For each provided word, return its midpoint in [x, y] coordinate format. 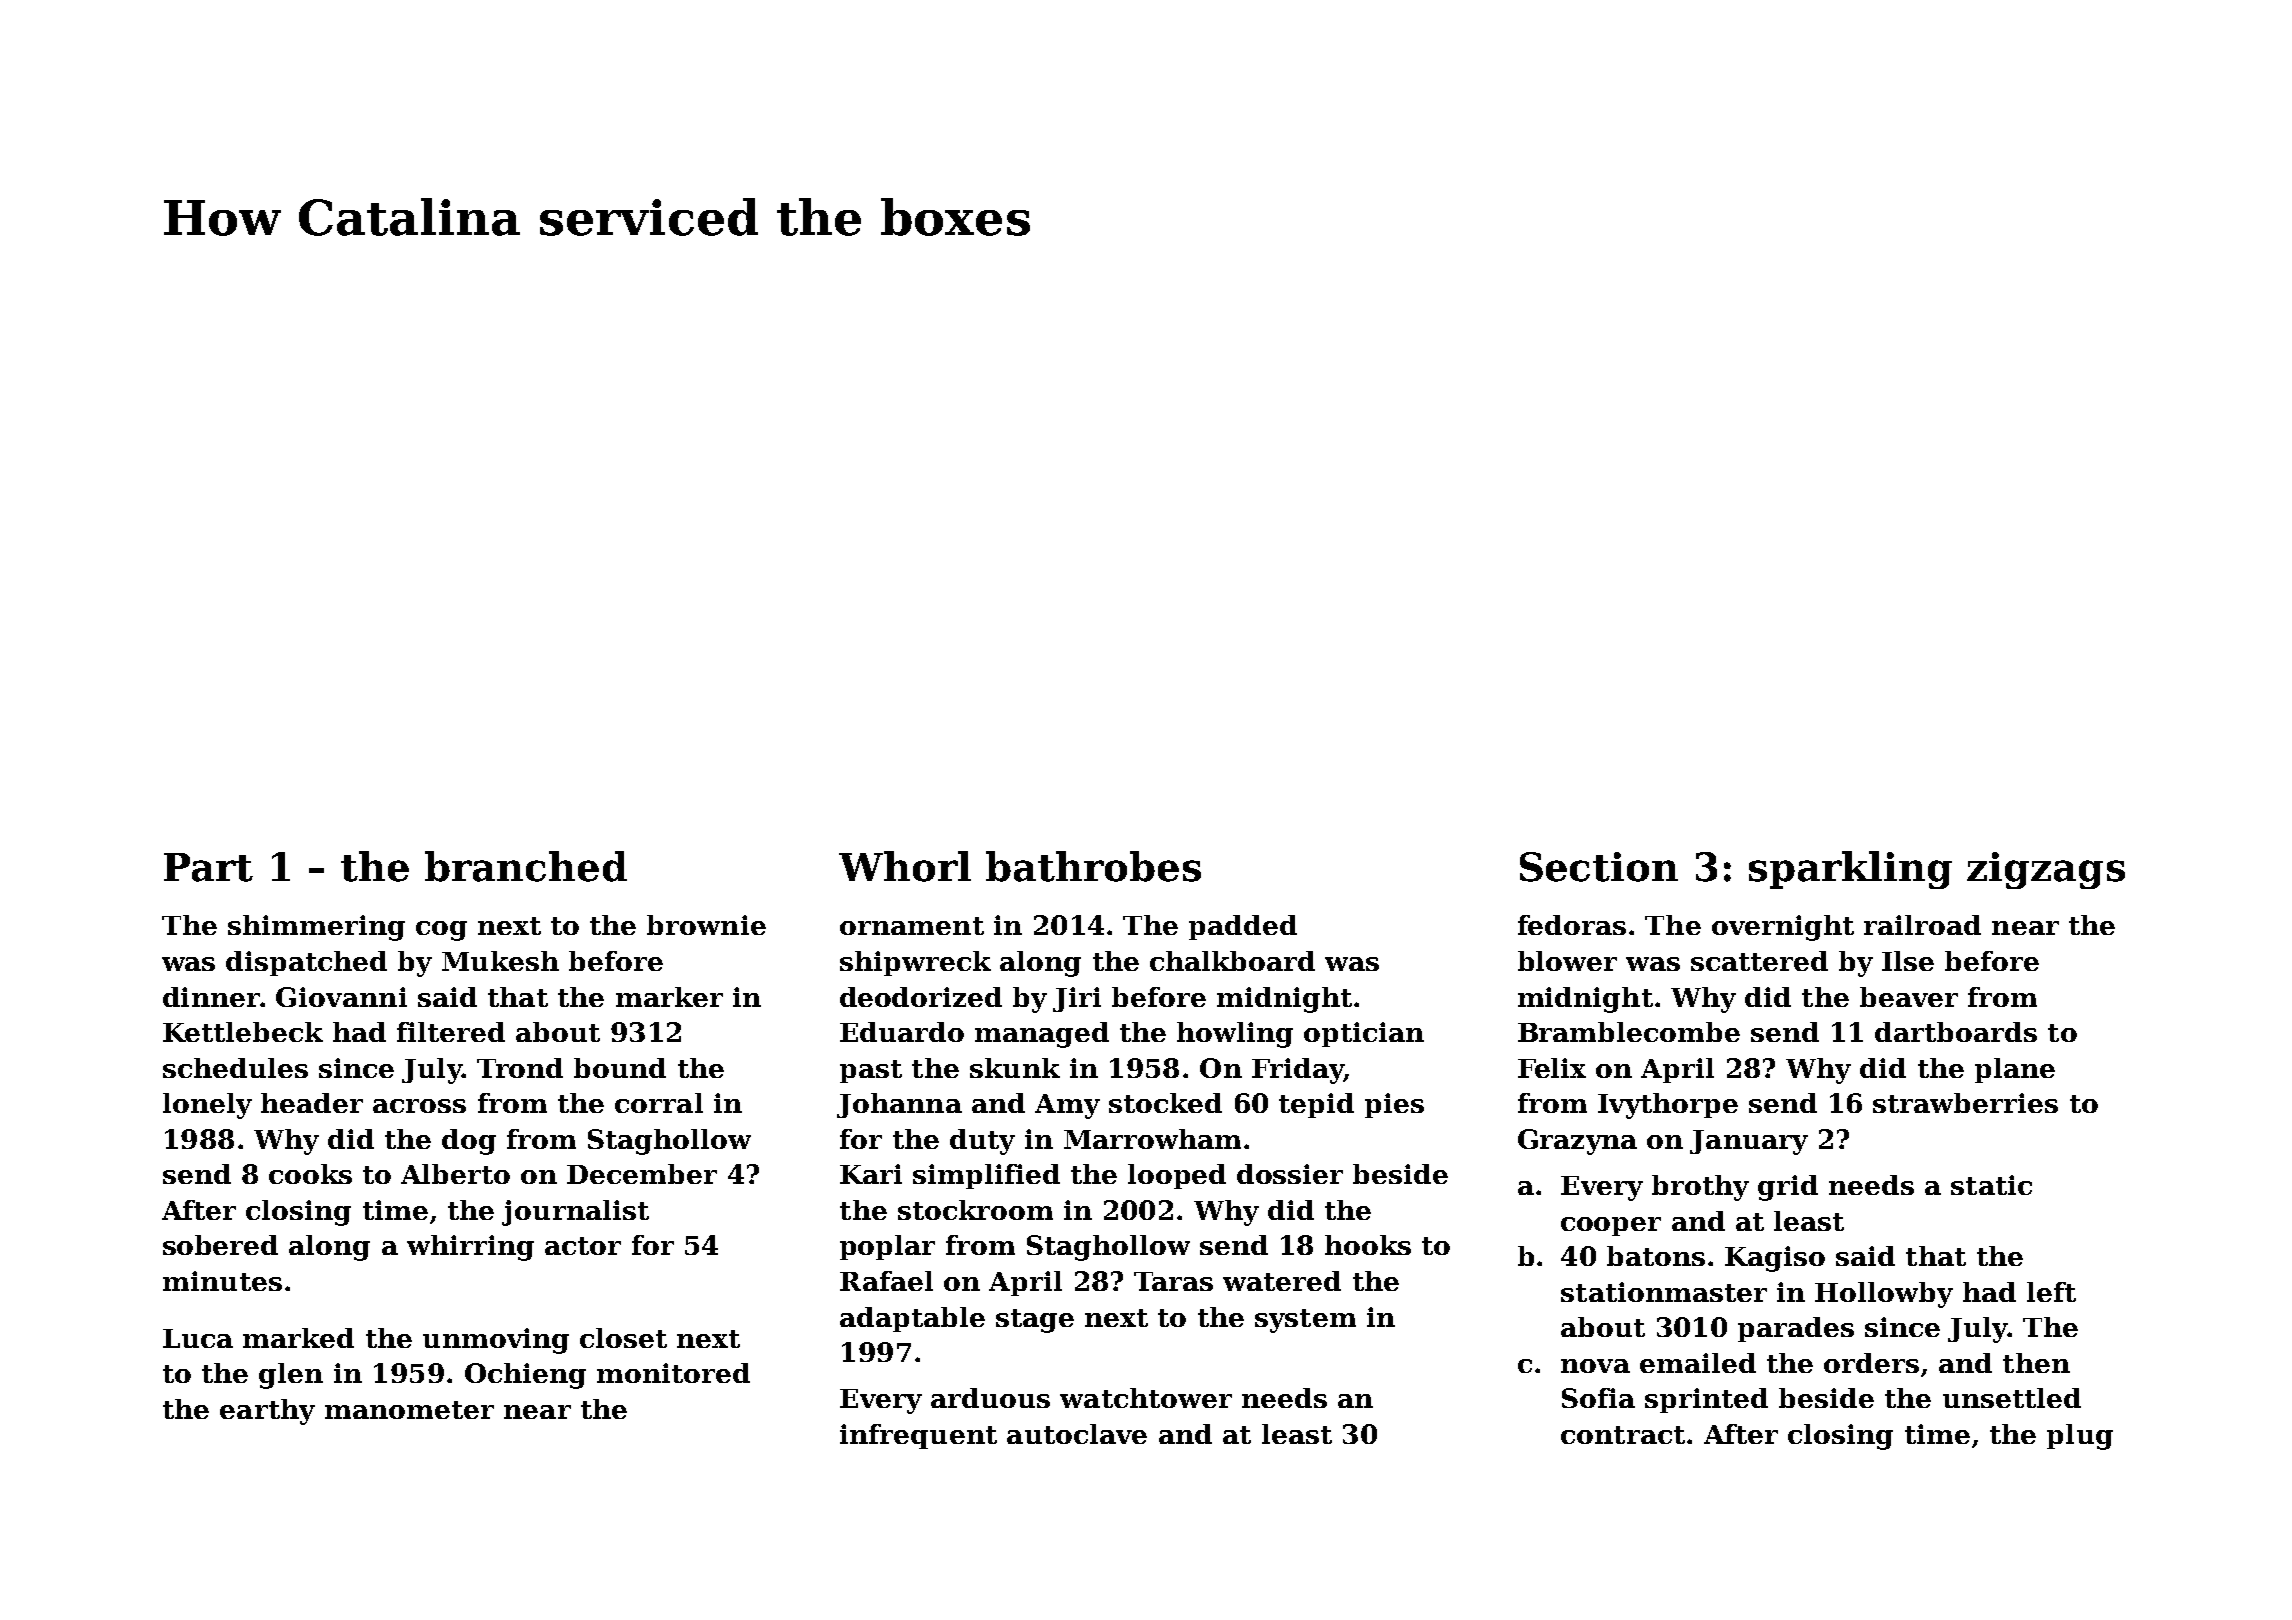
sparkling [1850, 870]
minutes [222, 1281]
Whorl [905, 866]
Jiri [1077, 999]
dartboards [1956, 1032]
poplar [887, 1247]
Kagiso [1775, 1259]
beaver [1909, 997]
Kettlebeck [243, 1032]
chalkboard [1232, 961]
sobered [220, 1245]
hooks [1368, 1245]
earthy [267, 1412]
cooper [1611, 1226]
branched [526, 866]
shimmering [316, 928]
